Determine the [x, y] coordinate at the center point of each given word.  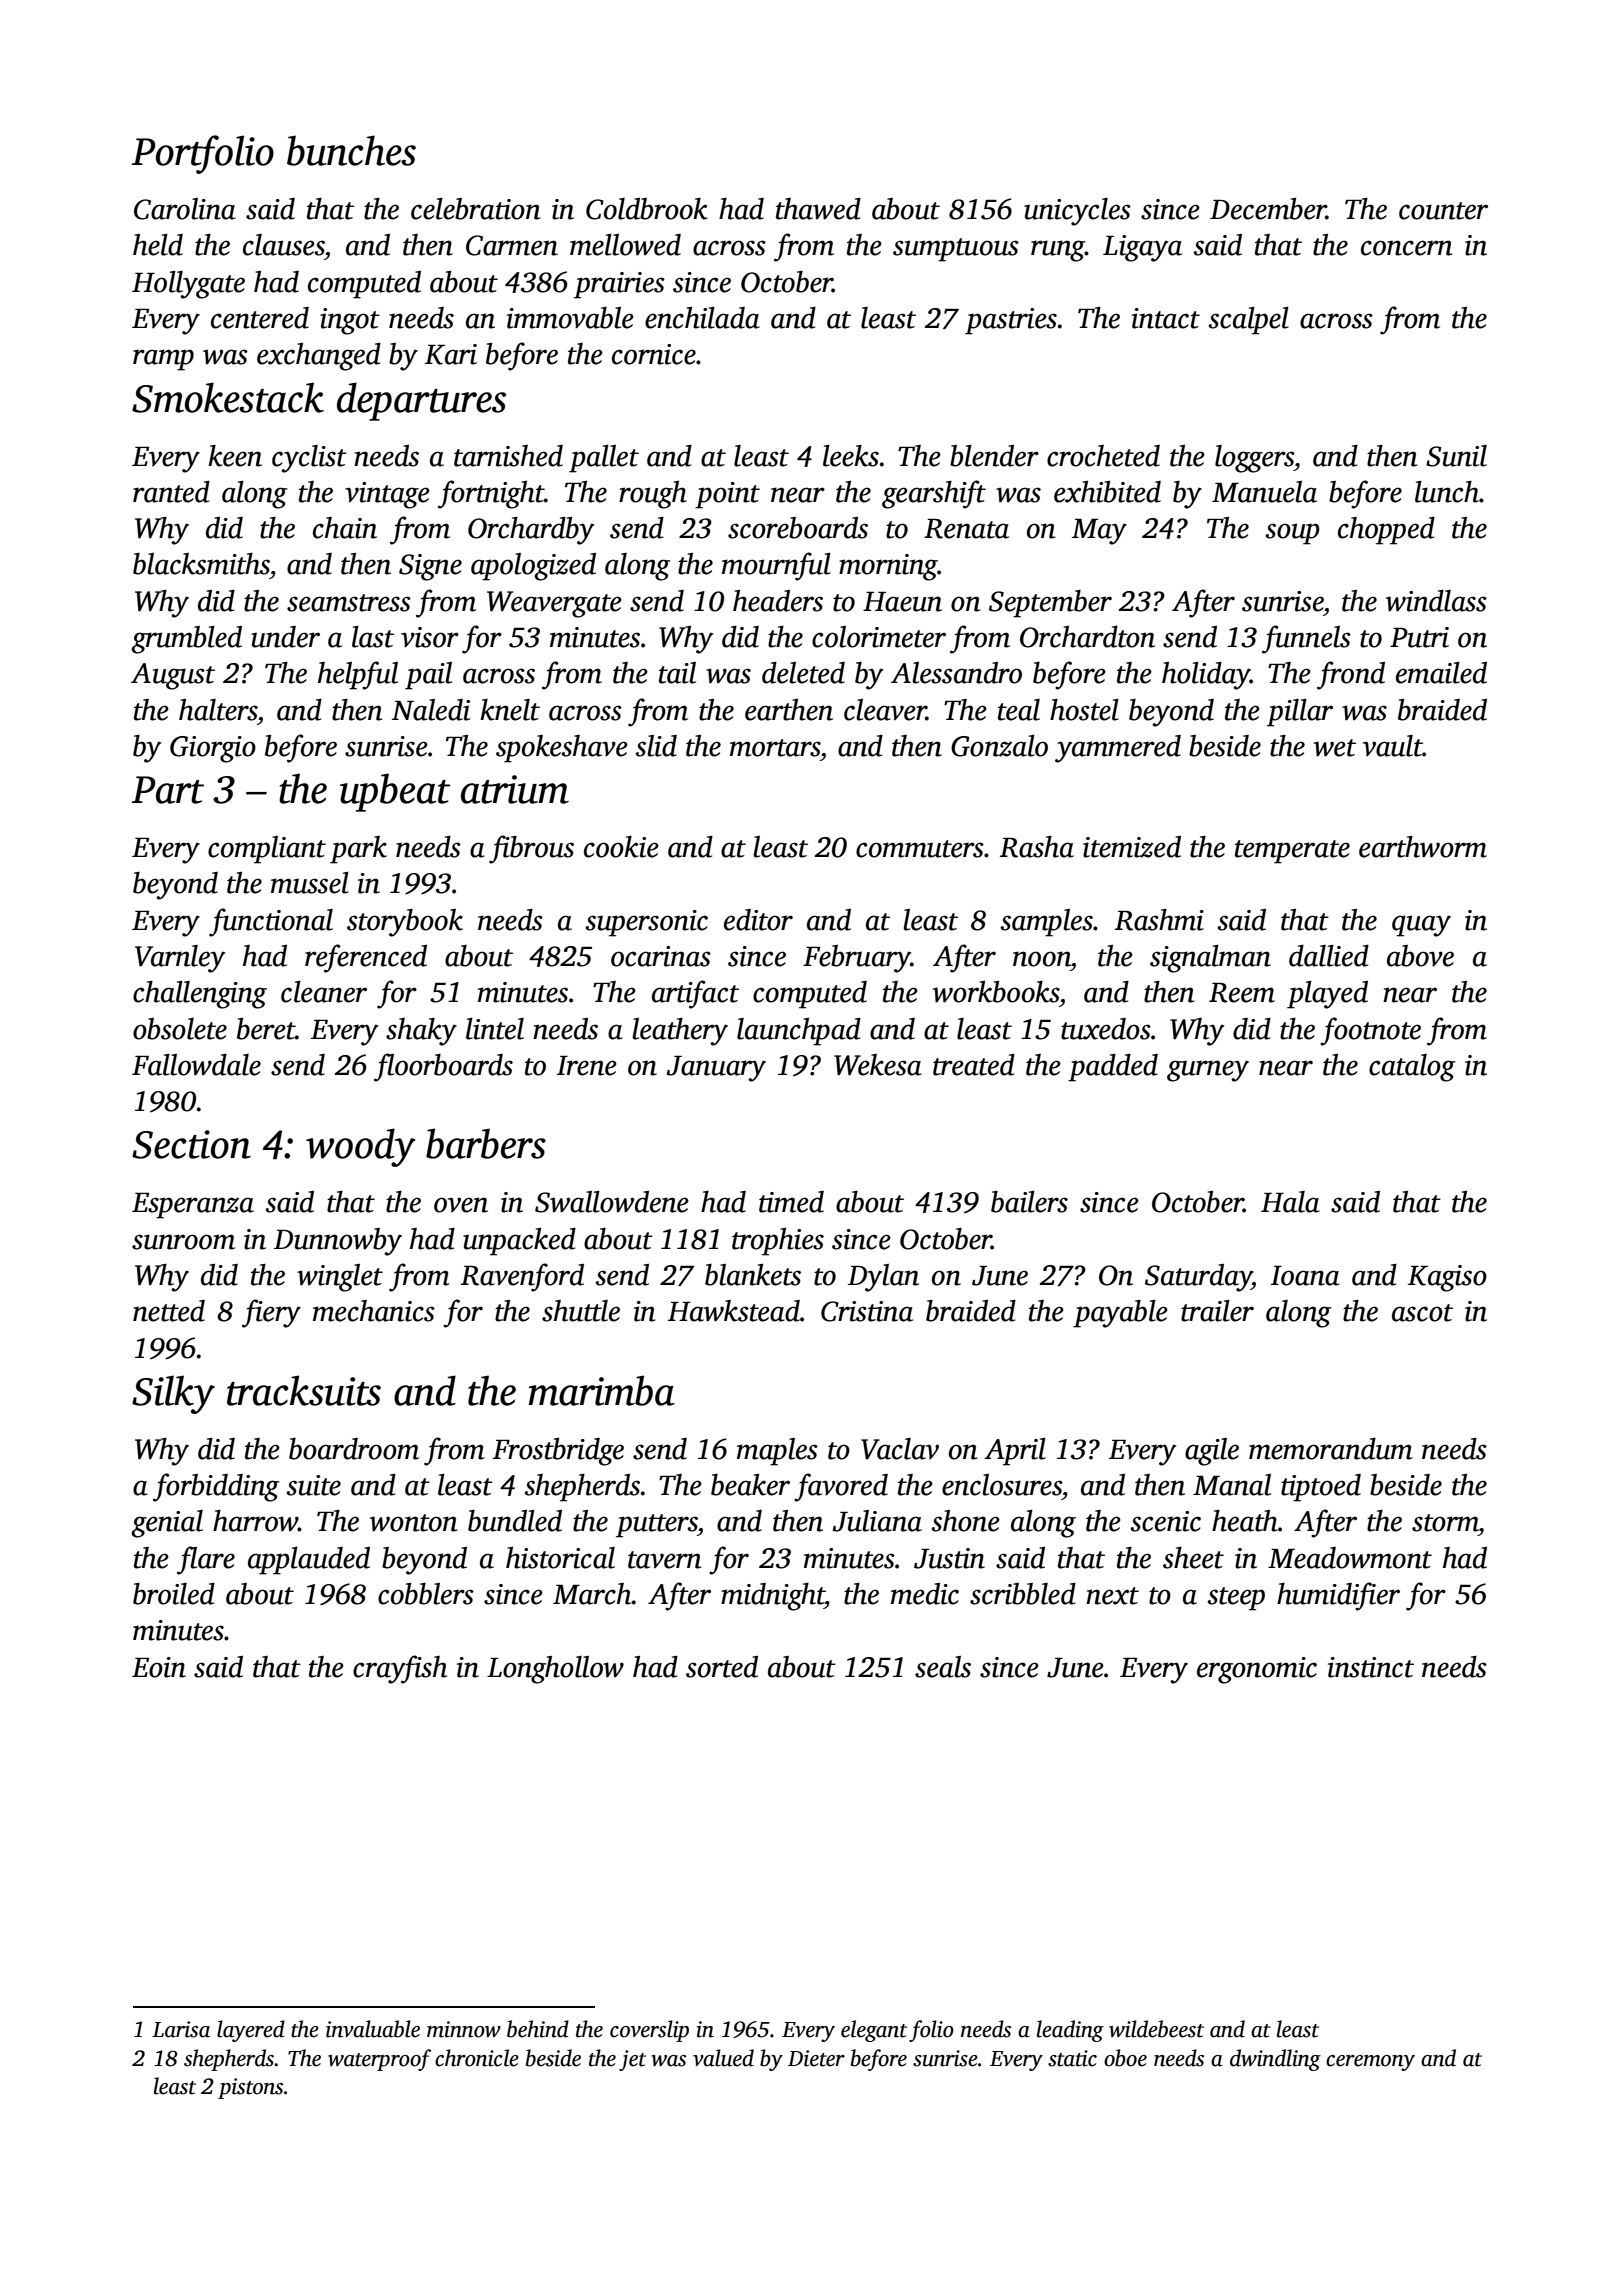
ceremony [1370, 2063]
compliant [267, 850]
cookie [621, 847]
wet [1335, 748]
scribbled [1023, 1594]
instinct [1371, 1667]
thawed [818, 209]
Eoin [159, 1667]
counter [1443, 211]
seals [943, 1667]
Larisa [181, 2029]
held [158, 245]
